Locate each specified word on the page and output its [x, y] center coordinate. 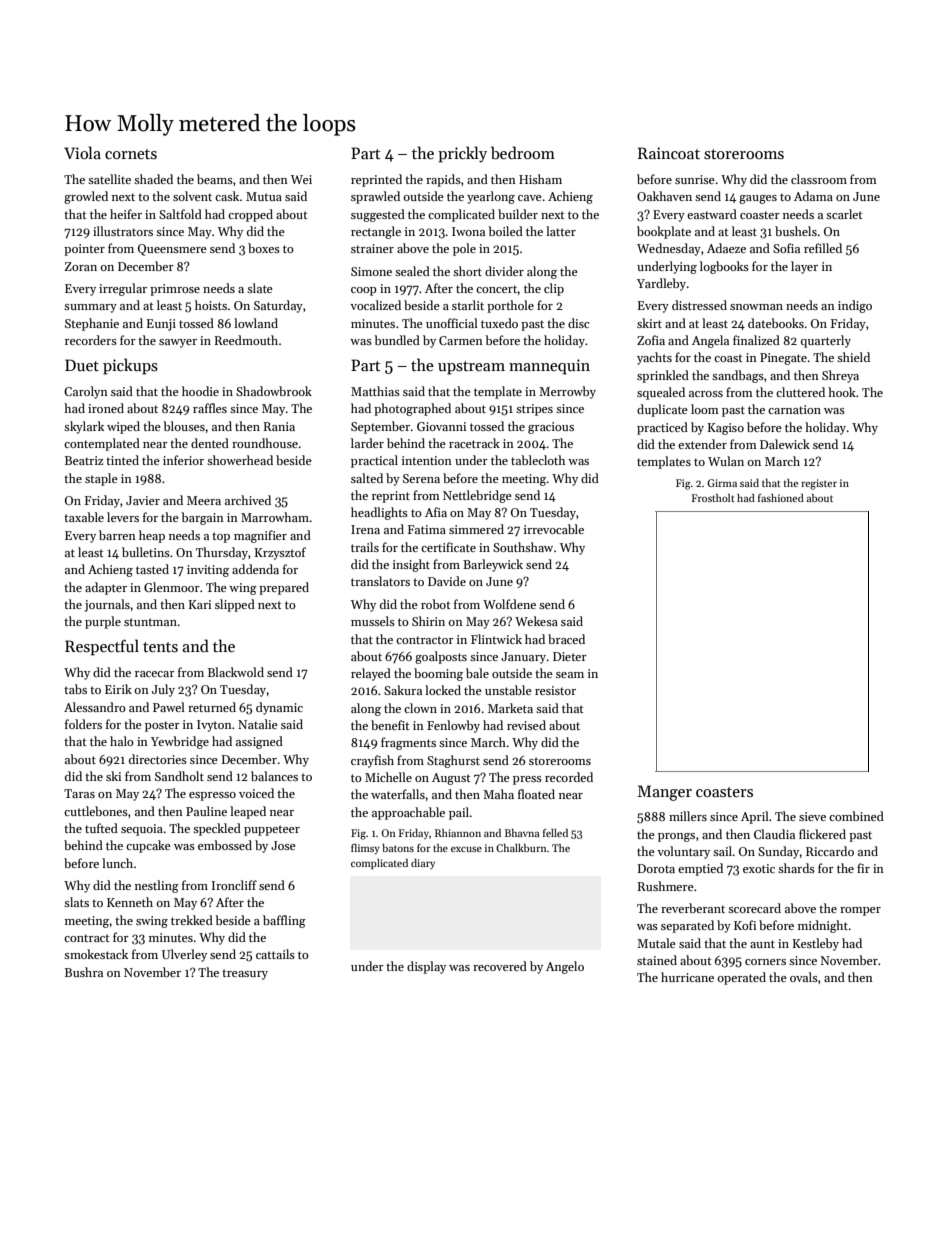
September [380, 427]
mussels [373, 621]
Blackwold [236, 672]
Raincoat [669, 153]
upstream [471, 368]
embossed [225, 845]
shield [853, 357]
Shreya [840, 376]
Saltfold [180, 214]
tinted [122, 460]
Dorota [656, 868]
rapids [443, 180]
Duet [82, 365]
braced [566, 639]
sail [722, 851]
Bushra [84, 972]
